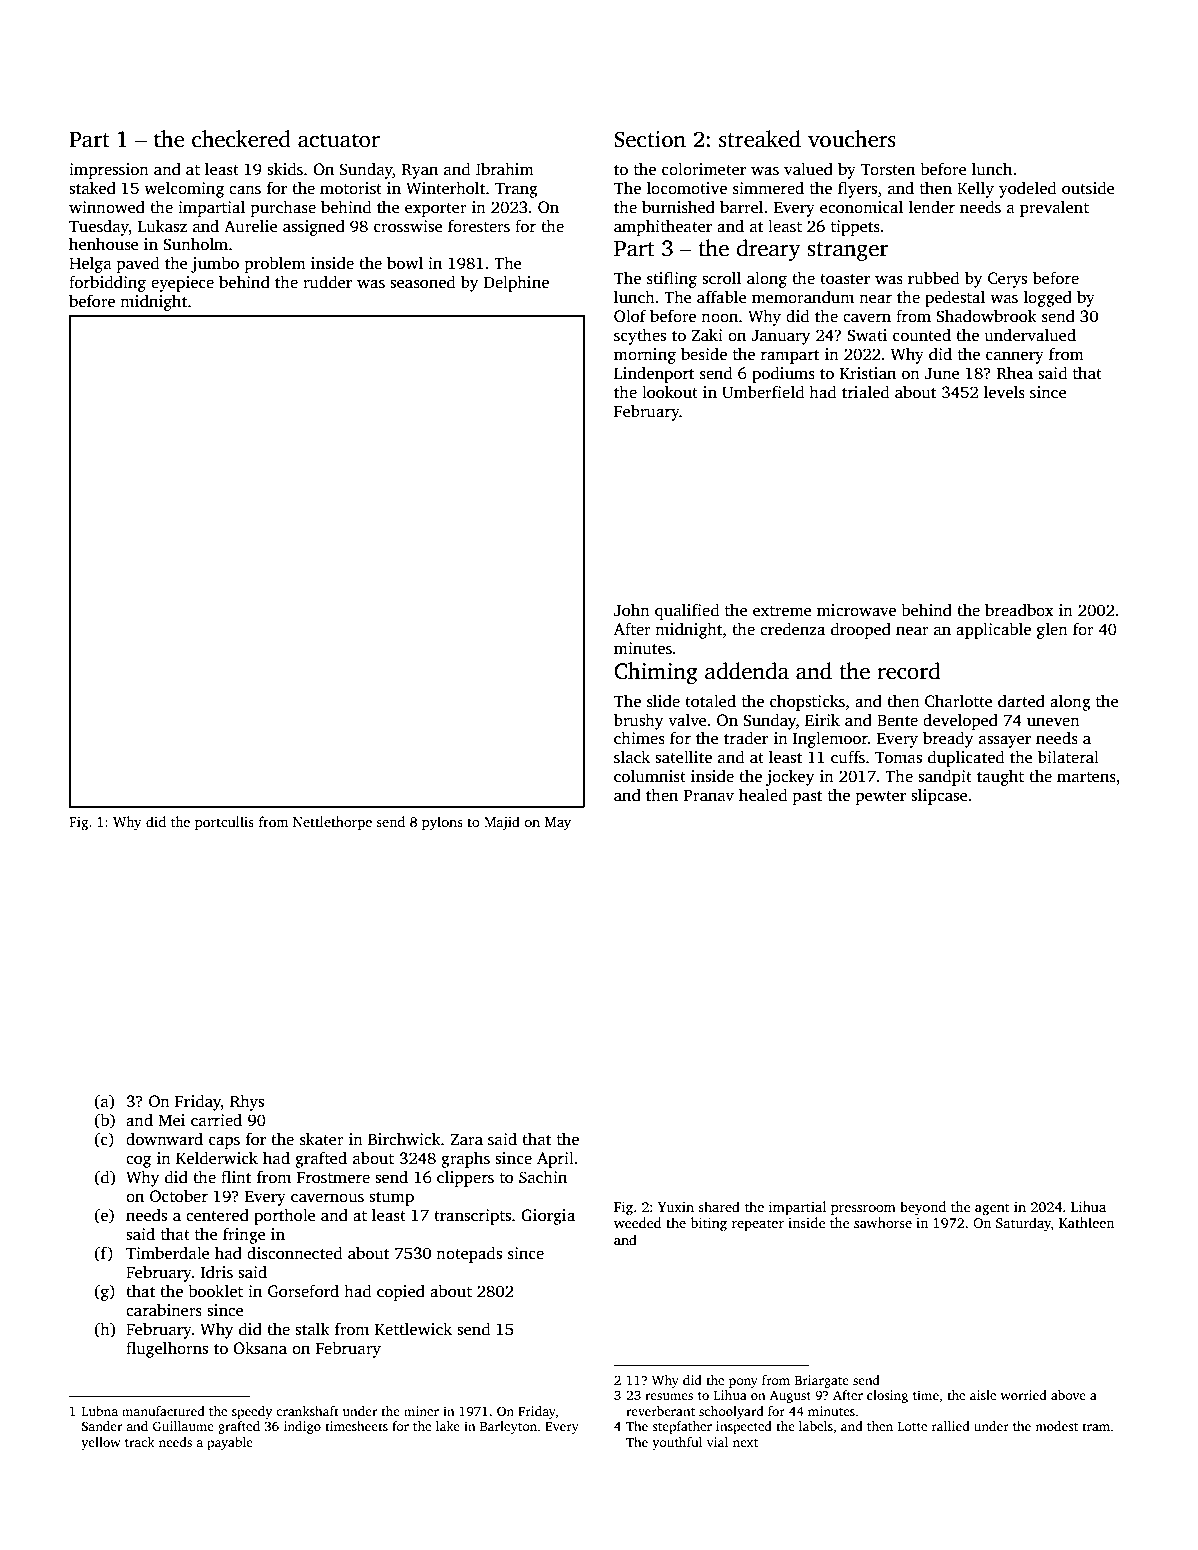 The image size is (1198, 1550). What do you see at coordinates (303, 1291) in the screenshot?
I see `Gorseford` at bounding box center [303, 1291].
